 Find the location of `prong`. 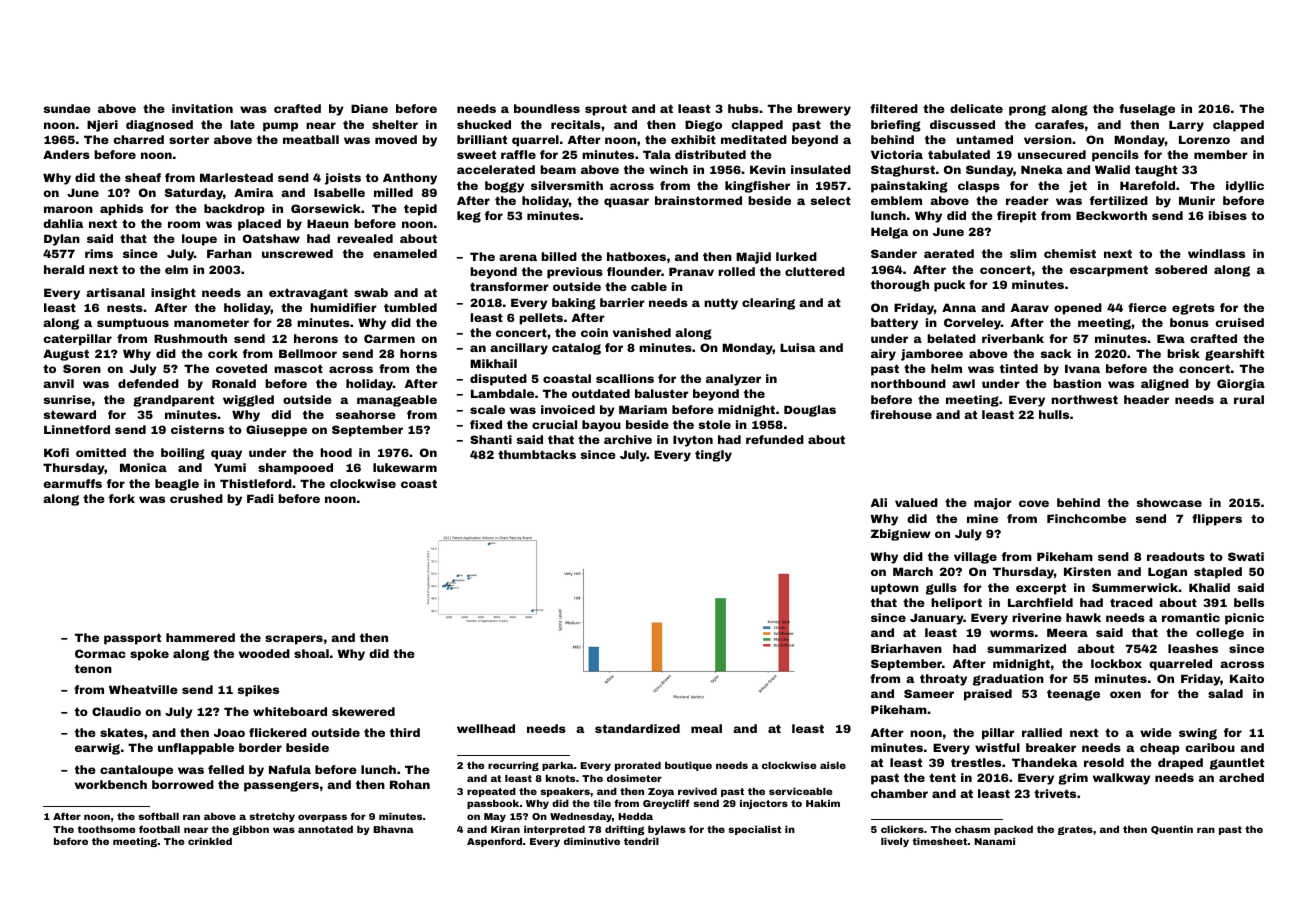

prong is located at coordinates (1027, 110).
